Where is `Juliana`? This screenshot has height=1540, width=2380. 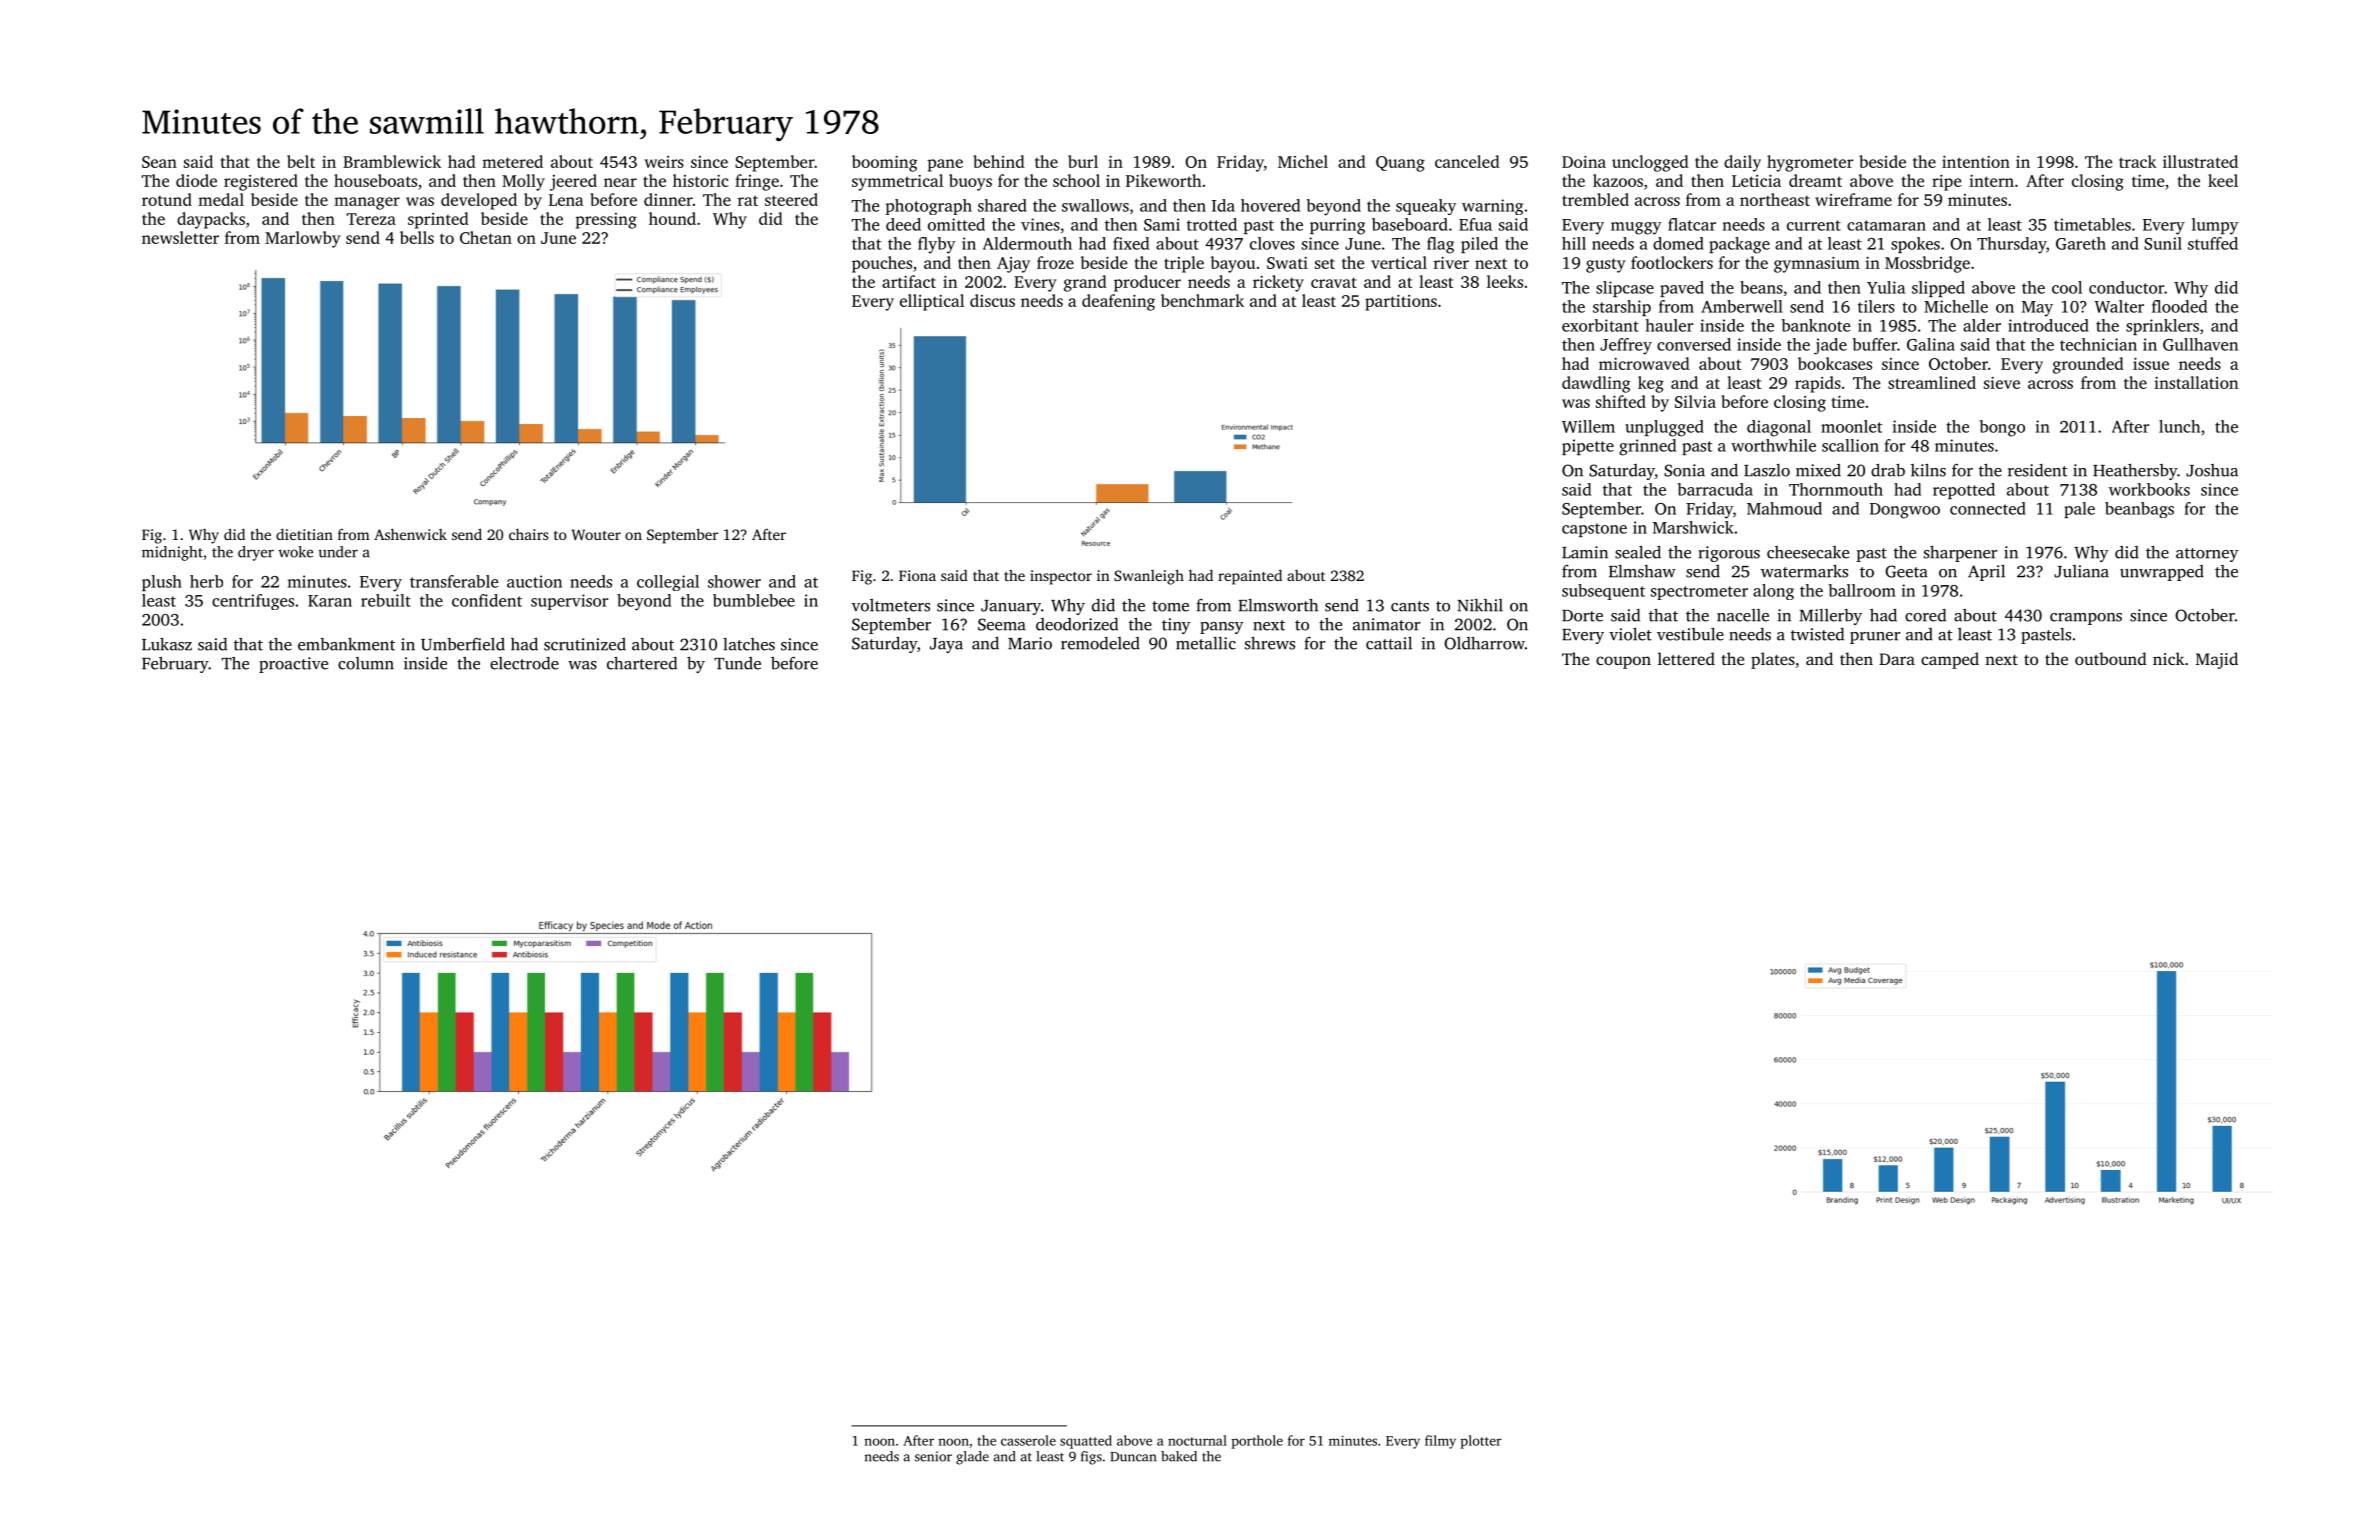 Juliana is located at coordinates (2081, 571).
